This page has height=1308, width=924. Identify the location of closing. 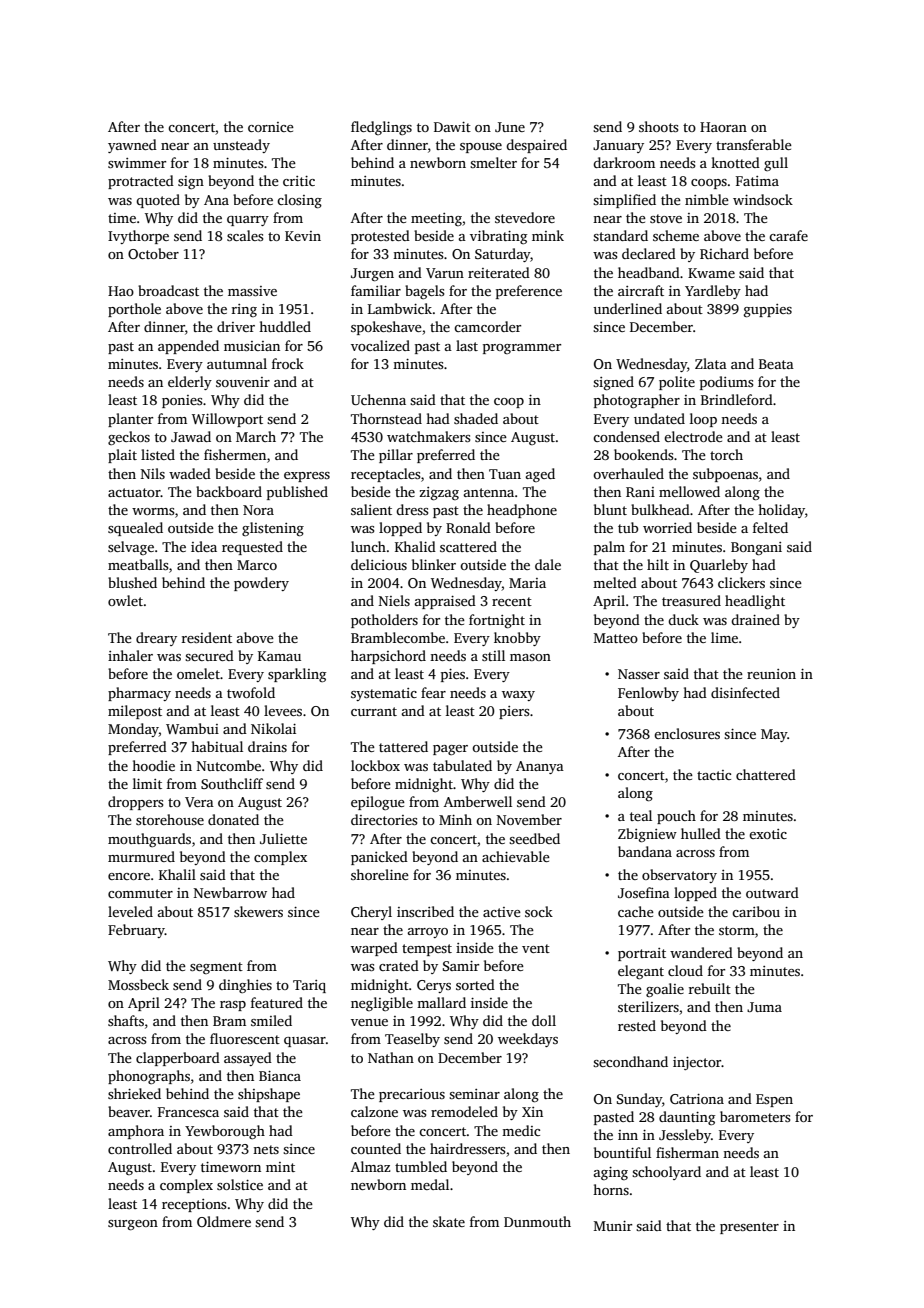
(299, 201).
